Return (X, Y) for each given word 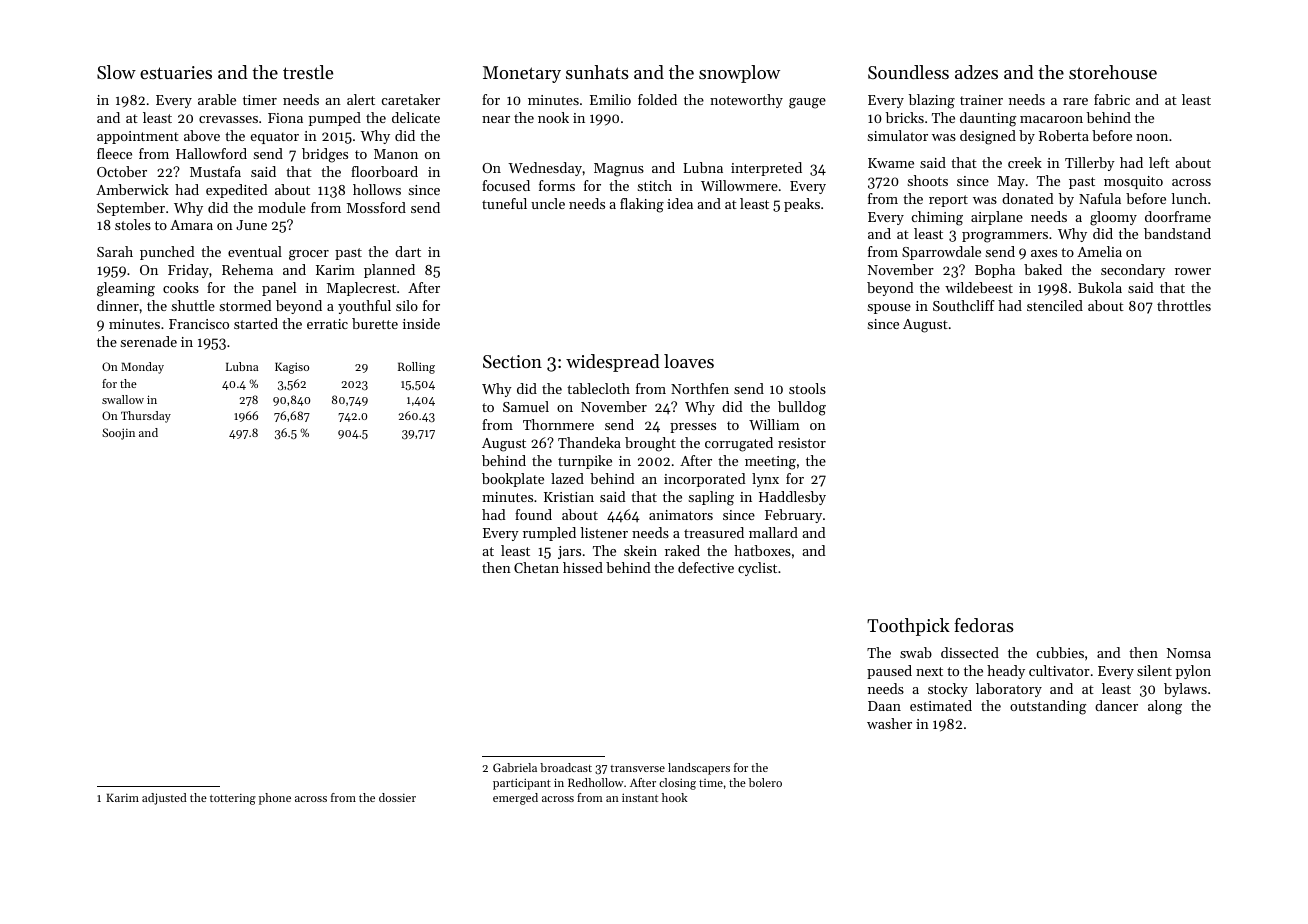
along (1165, 707)
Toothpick (908, 627)
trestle (308, 72)
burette (375, 323)
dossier (397, 797)
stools (807, 388)
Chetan (536, 567)
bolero (765, 782)
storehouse (1113, 72)
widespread (613, 363)
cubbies (1060, 652)
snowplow (739, 74)
